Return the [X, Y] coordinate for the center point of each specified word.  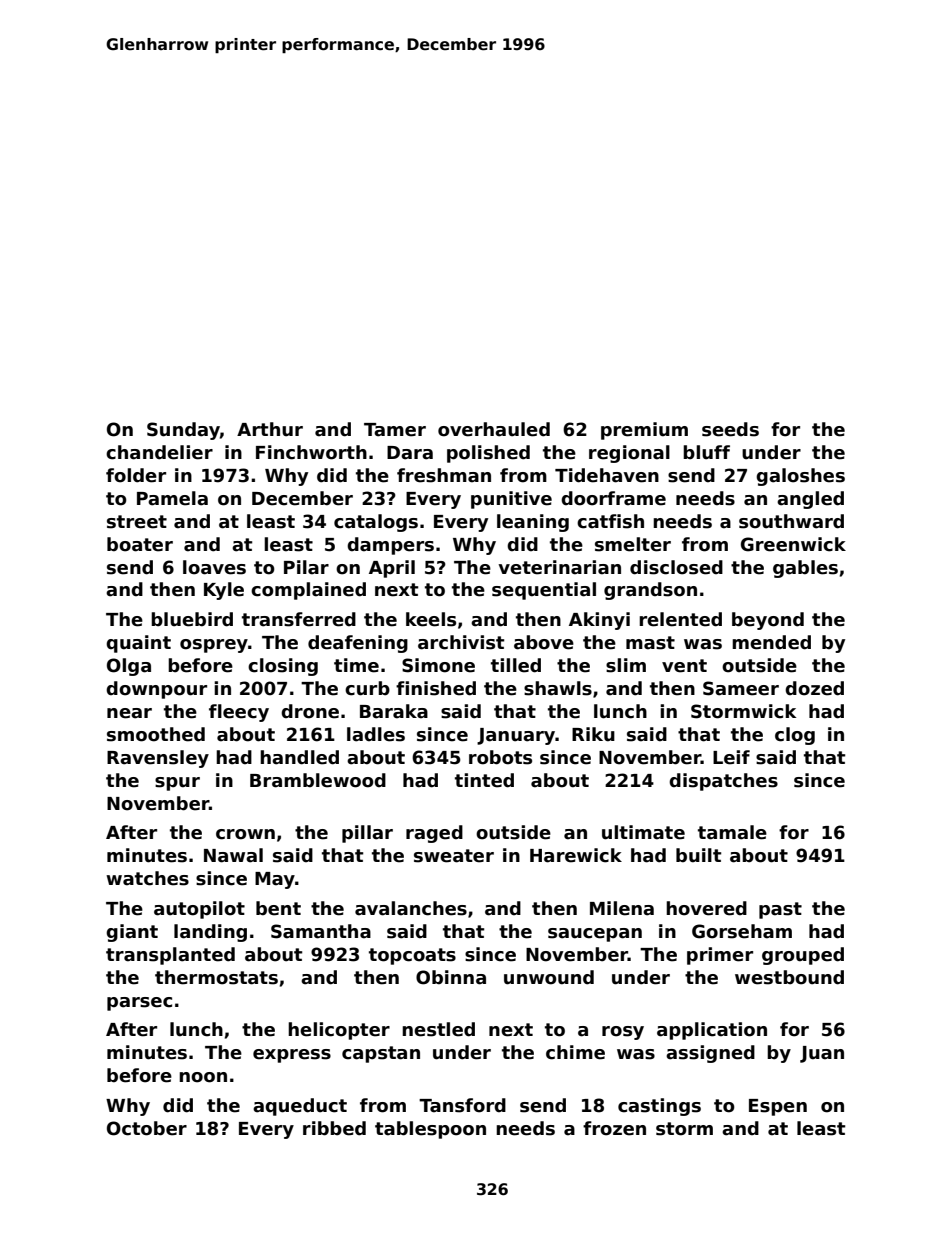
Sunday [183, 431]
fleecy [239, 713]
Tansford [462, 1105]
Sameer [741, 688]
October [147, 1128]
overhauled [494, 429]
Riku [593, 734]
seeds [730, 429]
